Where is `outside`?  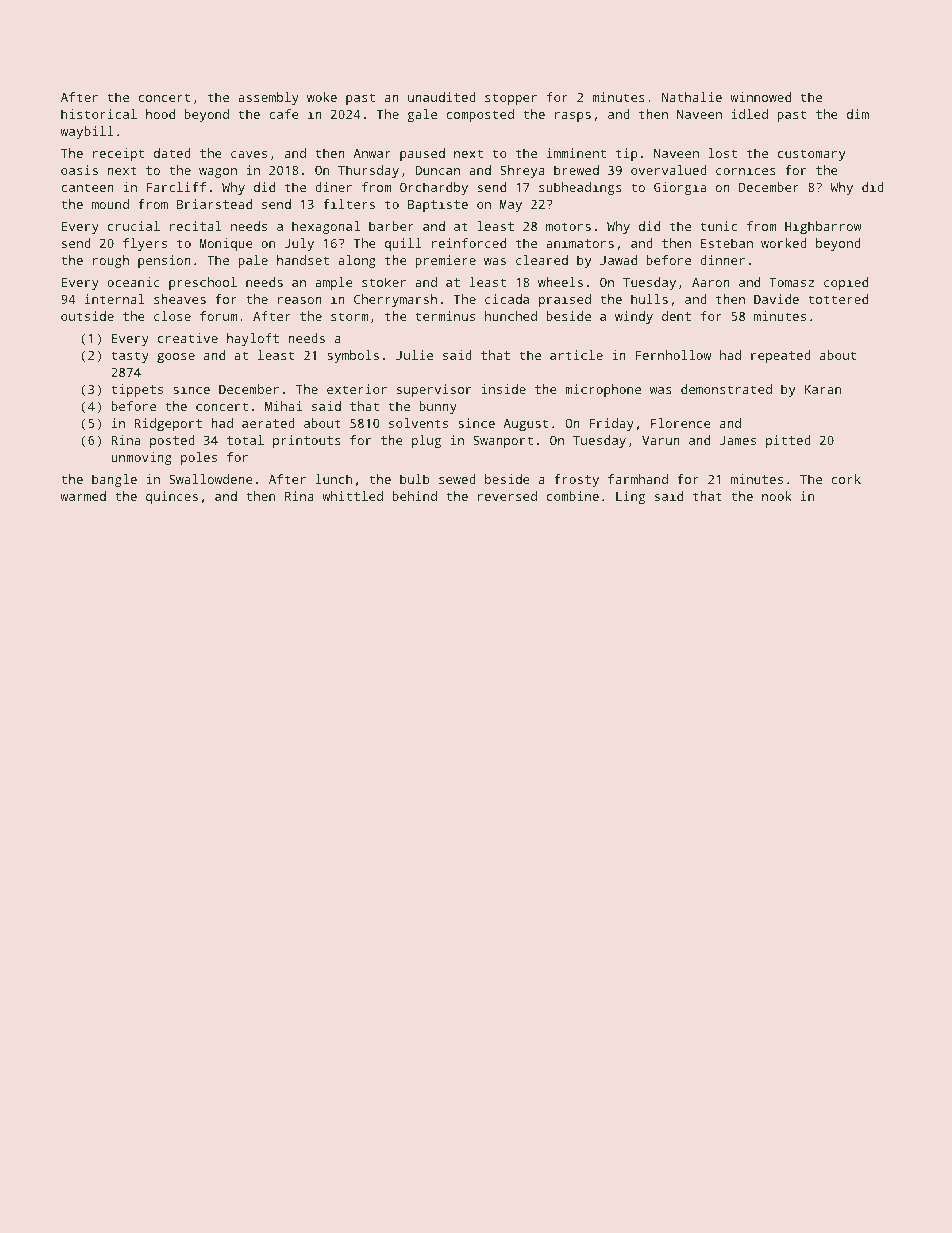
outside is located at coordinates (87, 316).
